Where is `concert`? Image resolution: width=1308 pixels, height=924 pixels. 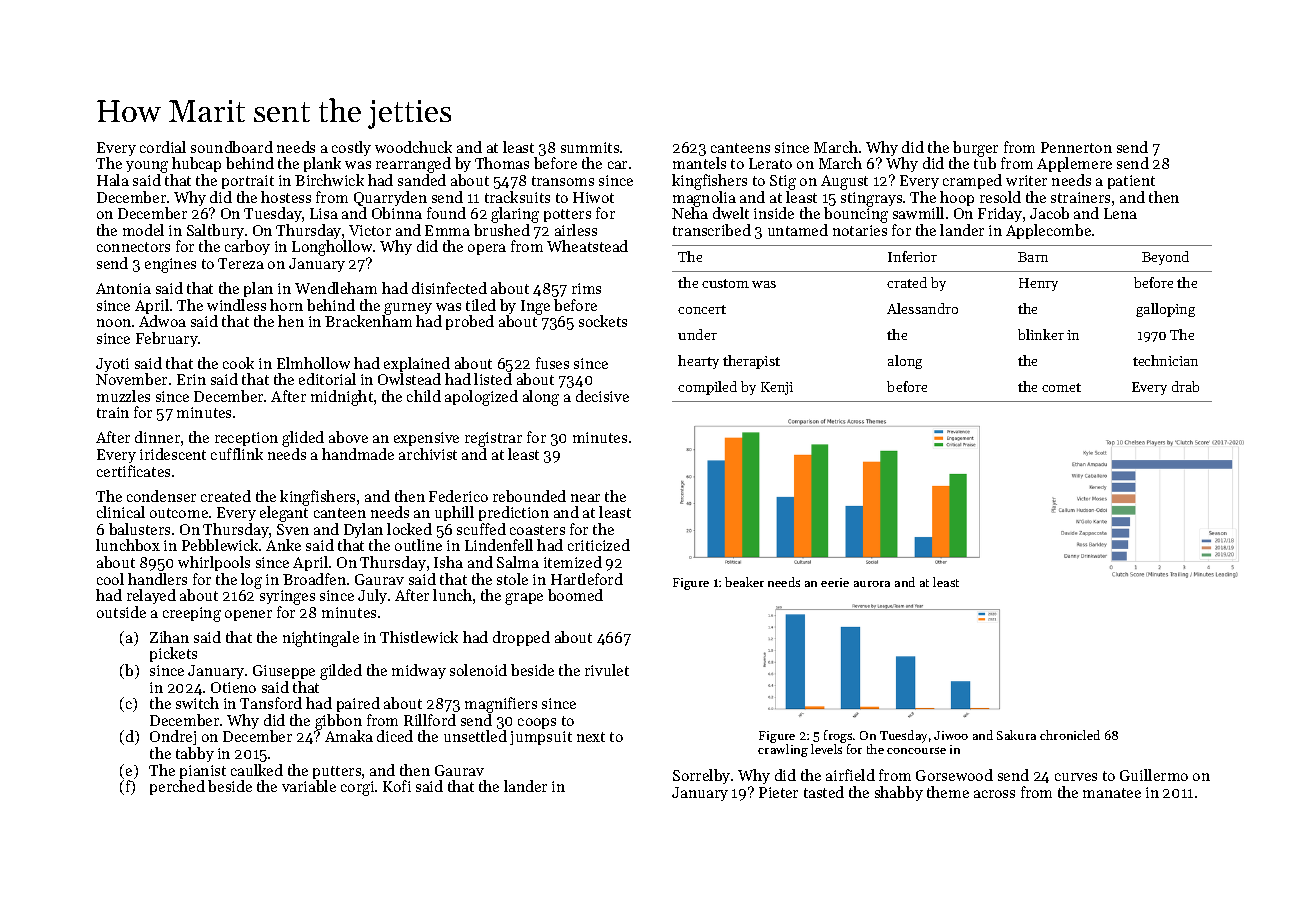 concert is located at coordinates (702, 309).
